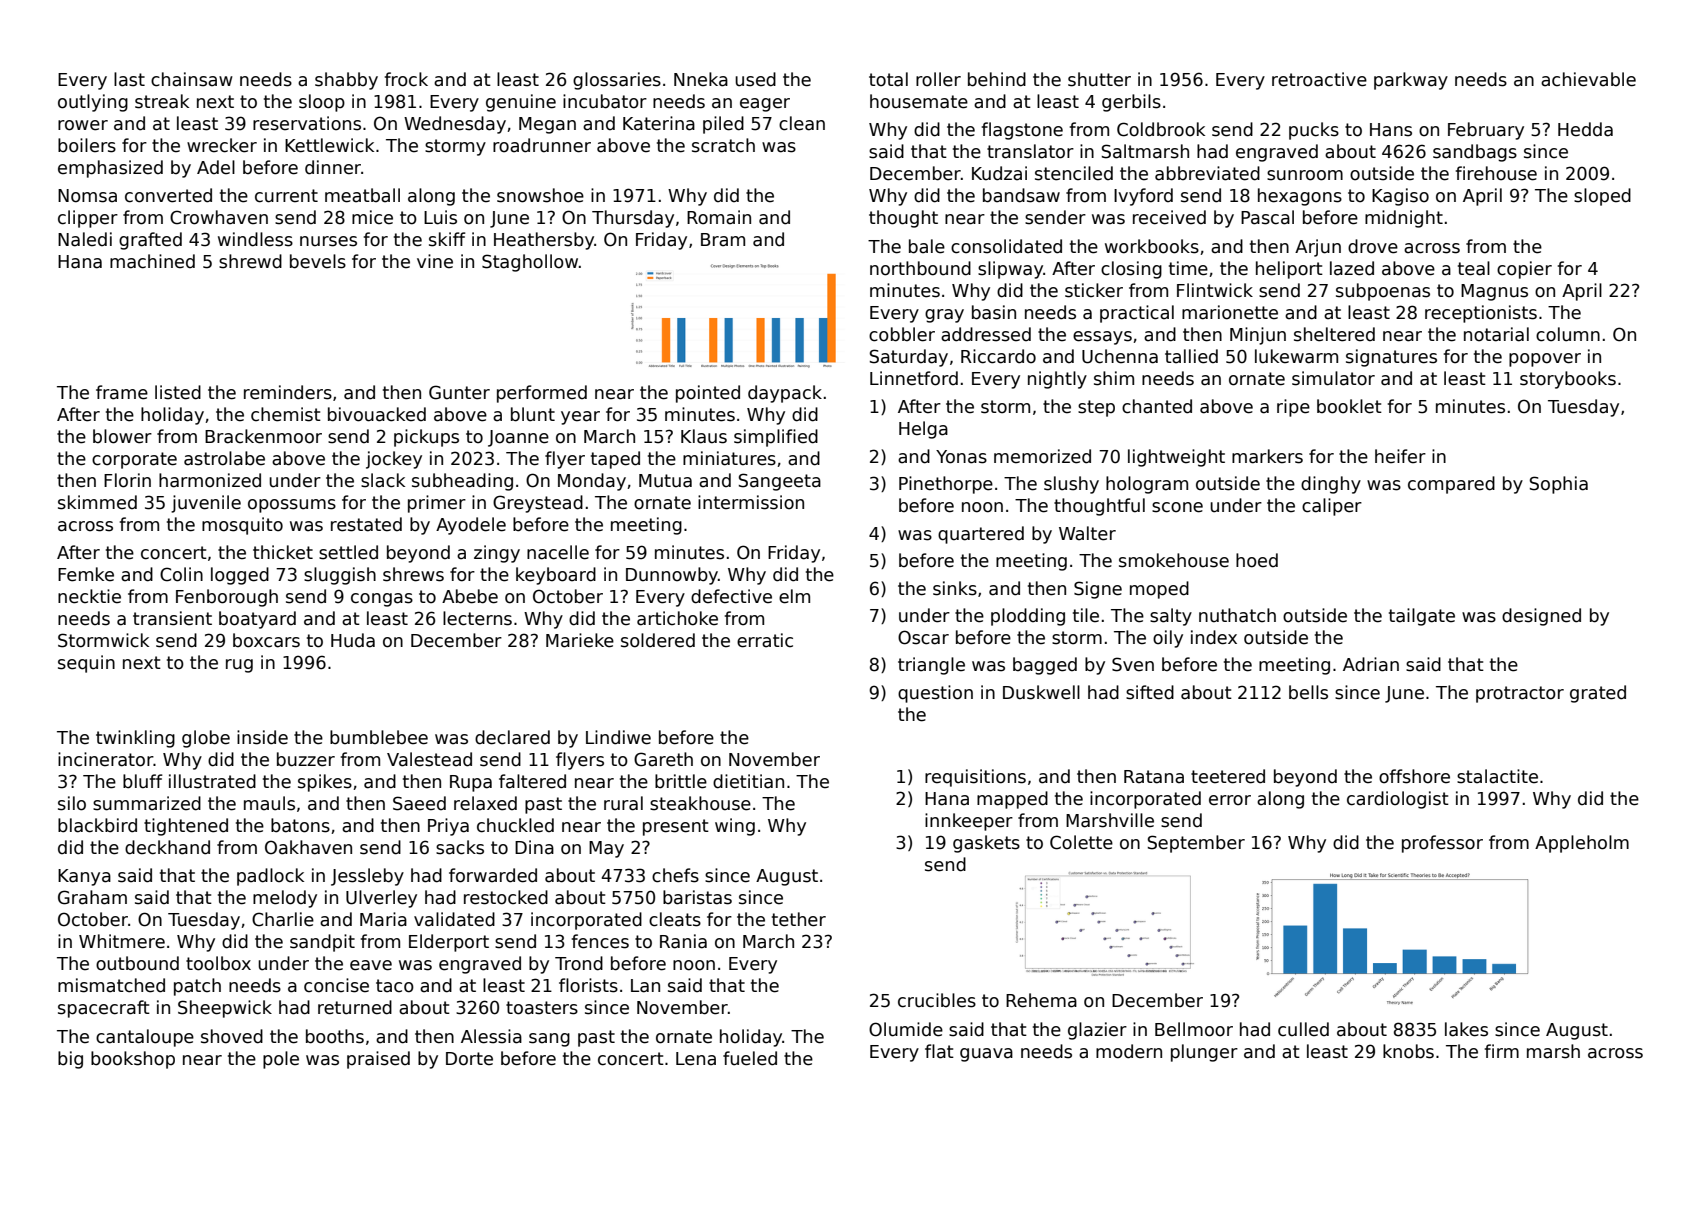 This screenshot has height=1206, width=1706. Describe the element at coordinates (937, 1000) in the screenshot. I see `crucibles` at that location.
